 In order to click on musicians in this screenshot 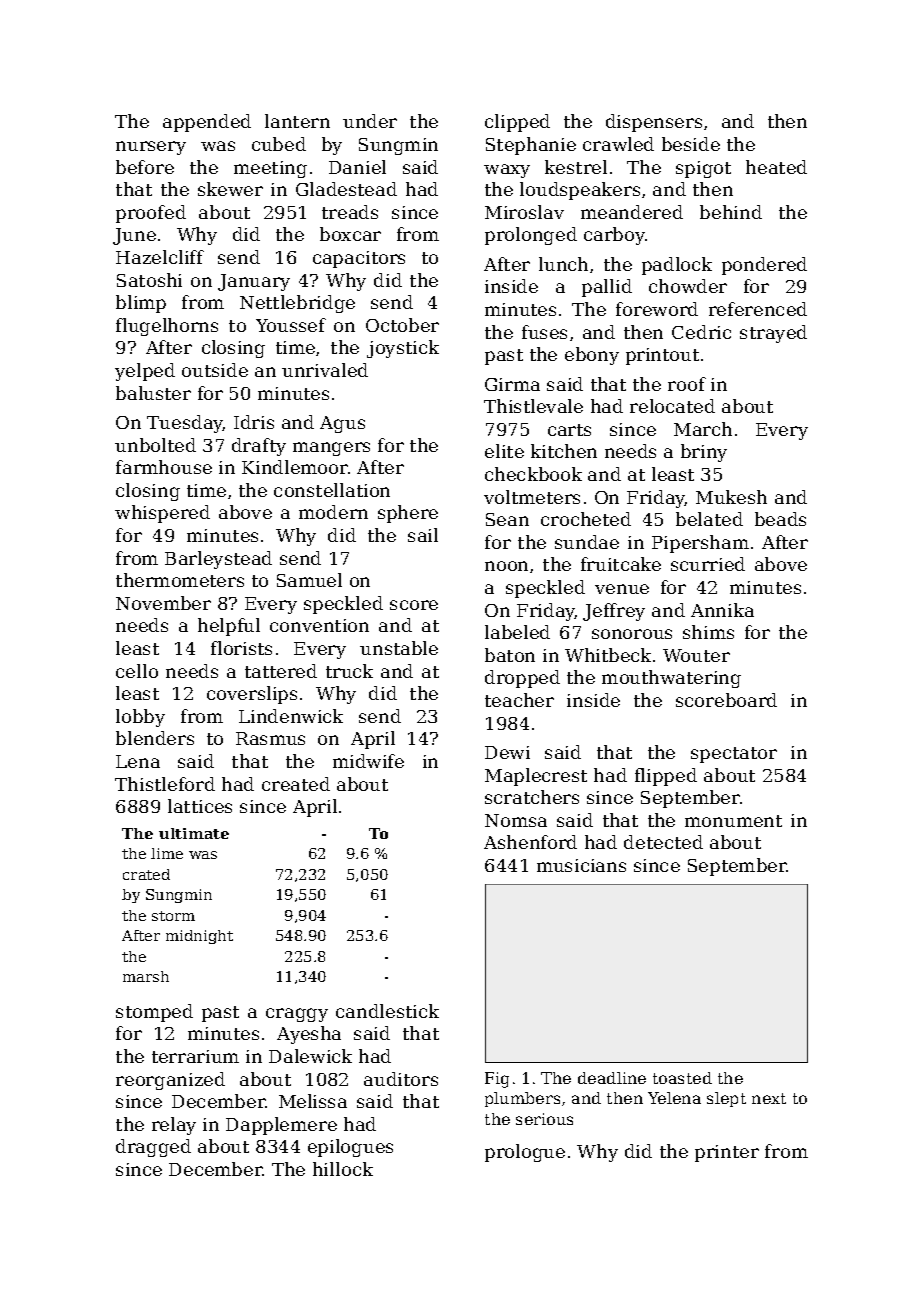, I will do `click(581, 865)`.
